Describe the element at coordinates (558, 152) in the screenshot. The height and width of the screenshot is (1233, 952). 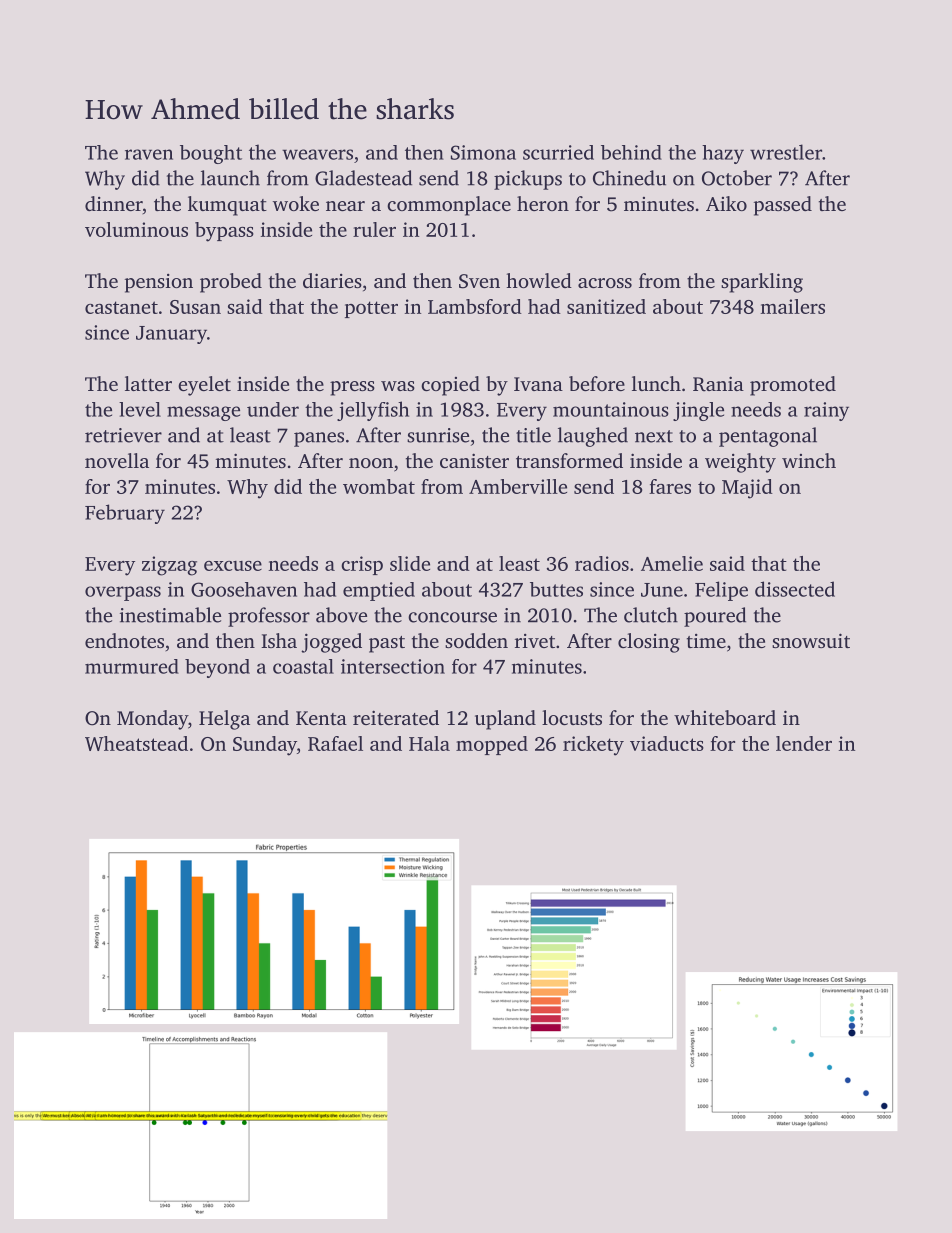
I see `scurried` at that location.
